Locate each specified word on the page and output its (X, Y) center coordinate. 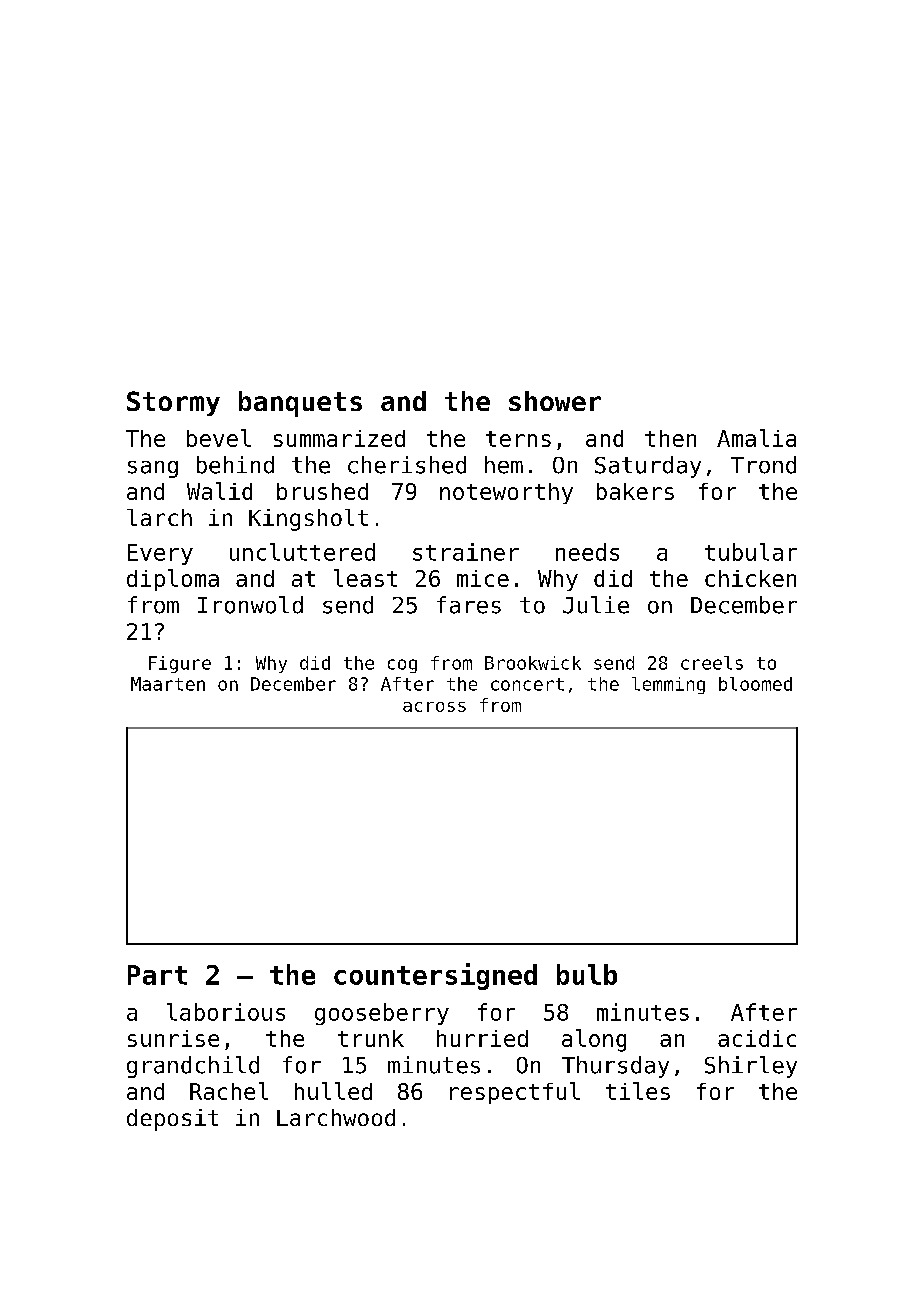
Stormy (173, 403)
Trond (763, 465)
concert (527, 684)
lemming (668, 685)
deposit (172, 1120)
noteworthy (506, 493)
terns (518, 439)
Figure (180, 664)
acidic (757, 1038)
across (434, 707)
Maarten (168, 684)
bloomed (755, 684)
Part (157, 975)
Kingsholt (308, 520)
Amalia (756, 438)
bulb (587, 974)
